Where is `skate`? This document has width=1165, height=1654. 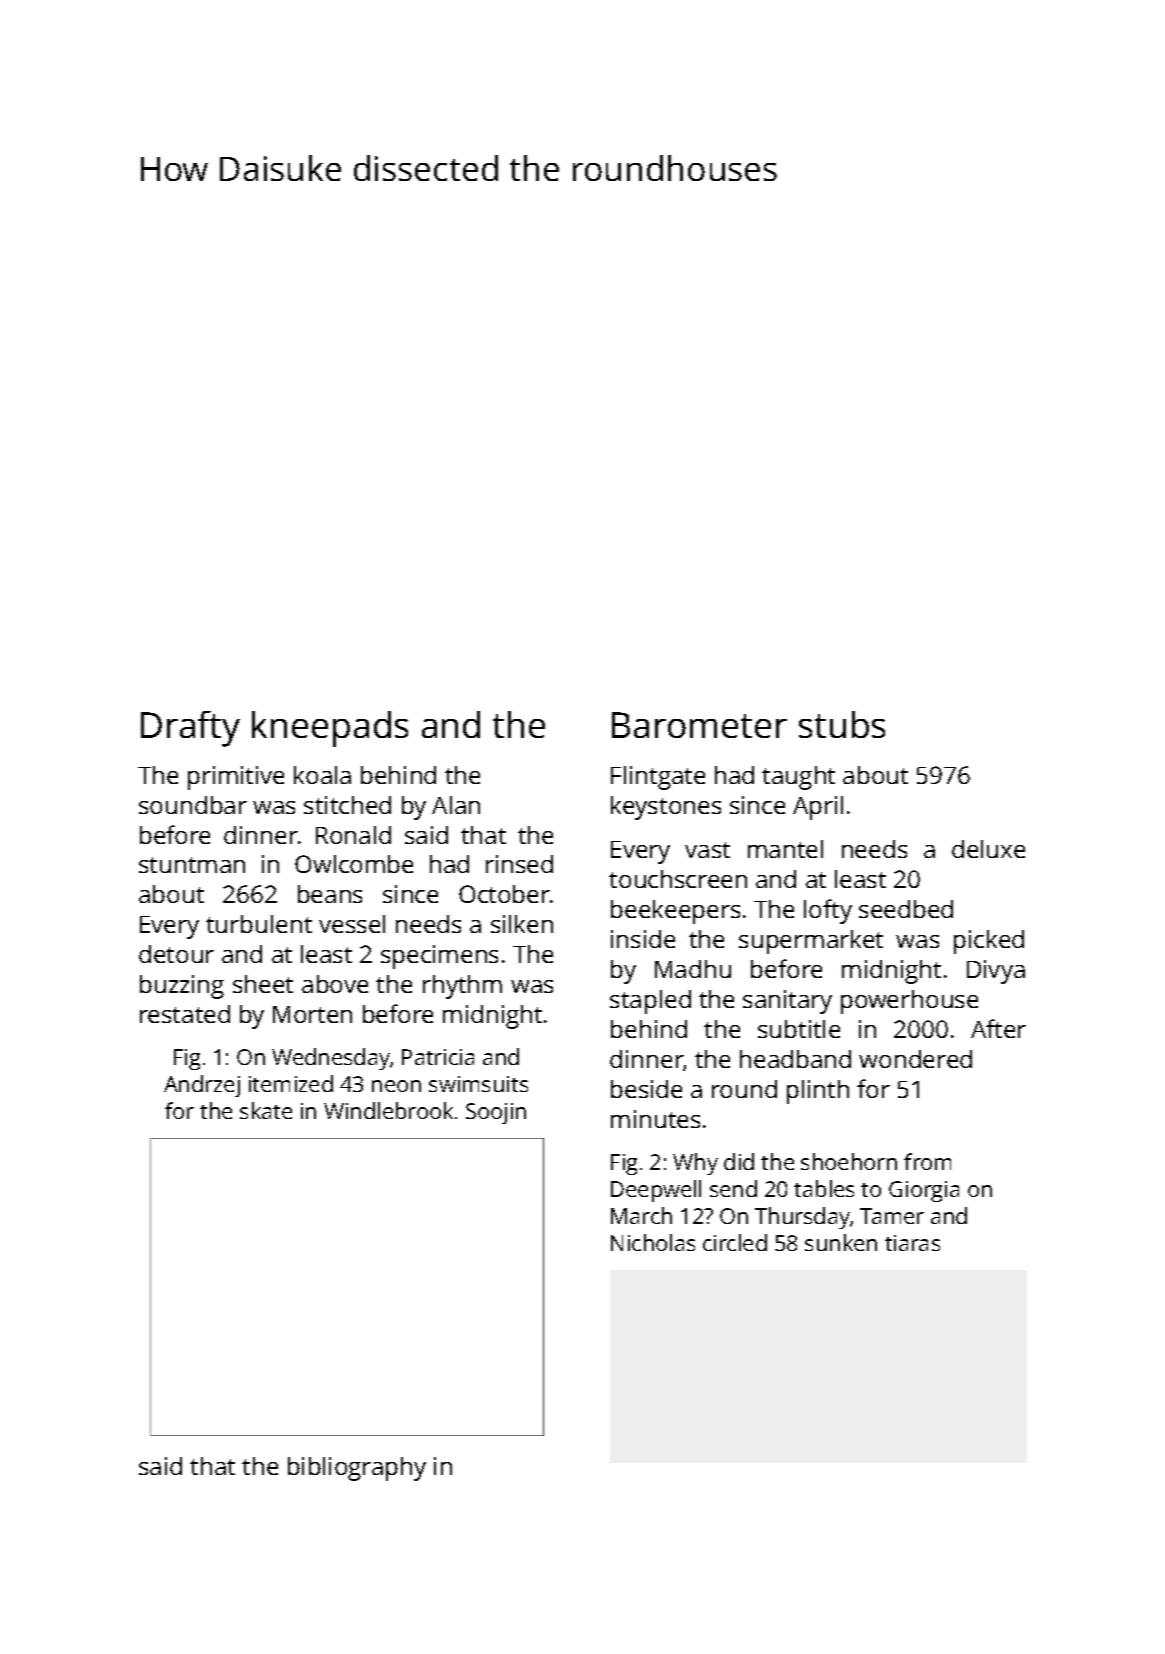
skate is located at coordinates (266, 1110).
